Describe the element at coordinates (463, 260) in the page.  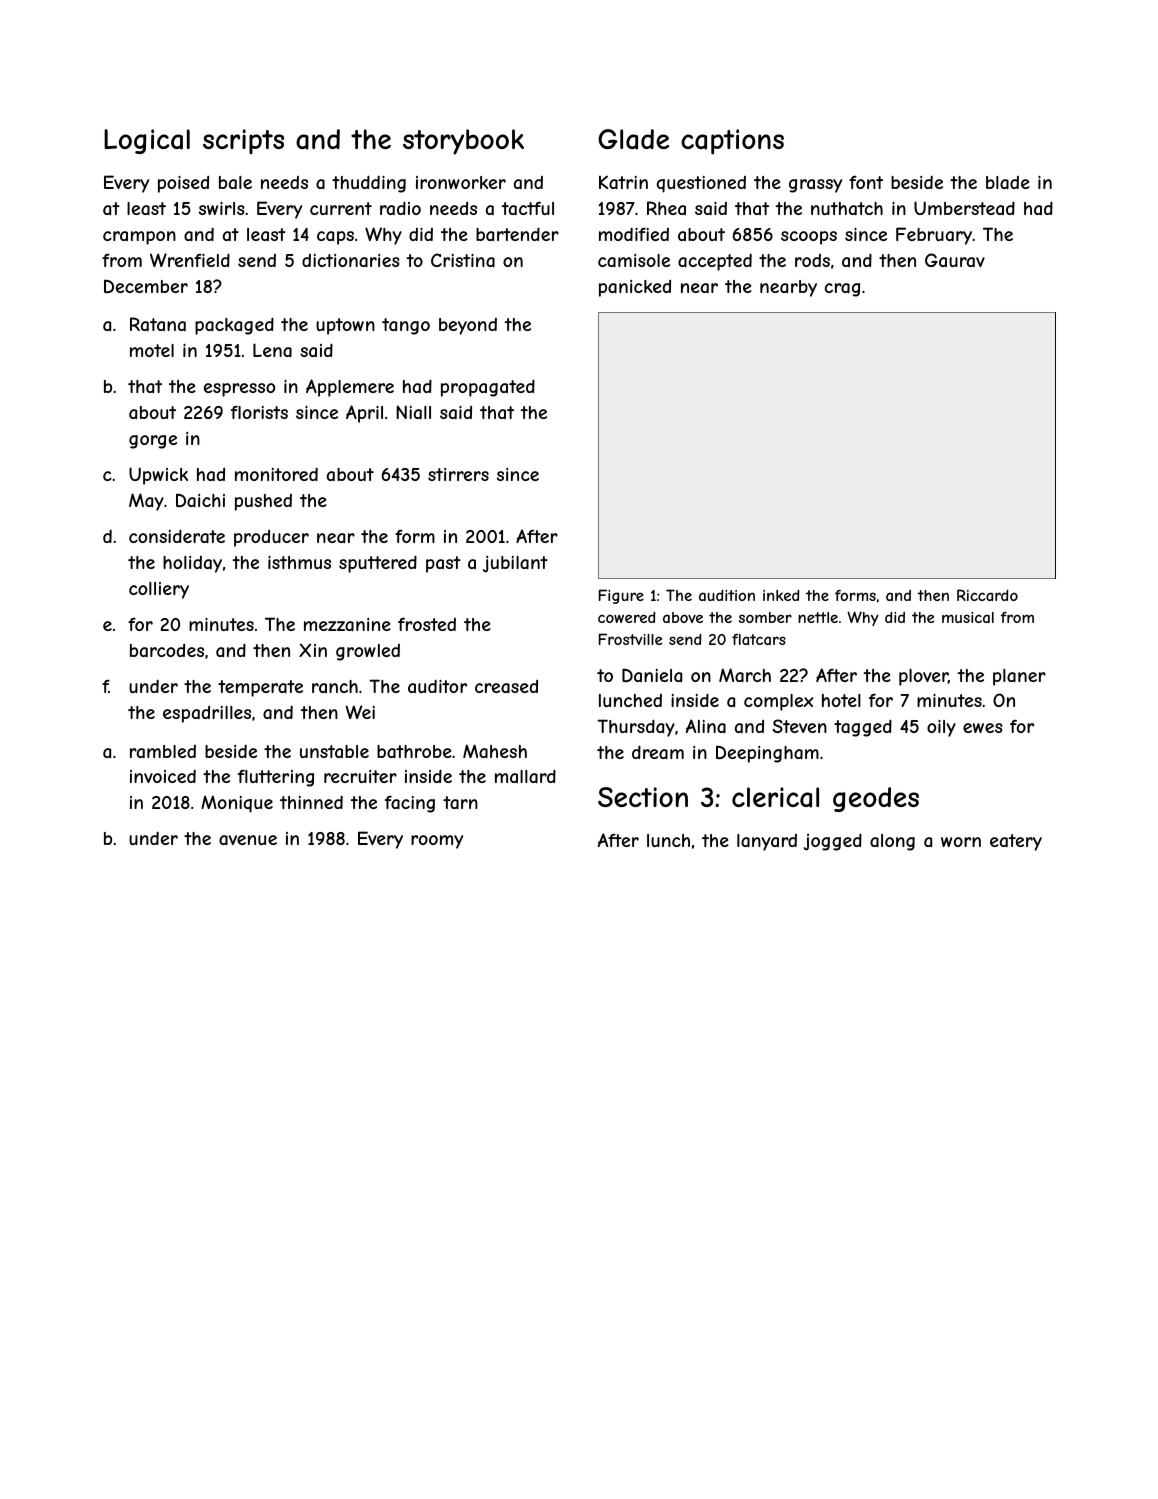
I see `Cristina` at that location.
